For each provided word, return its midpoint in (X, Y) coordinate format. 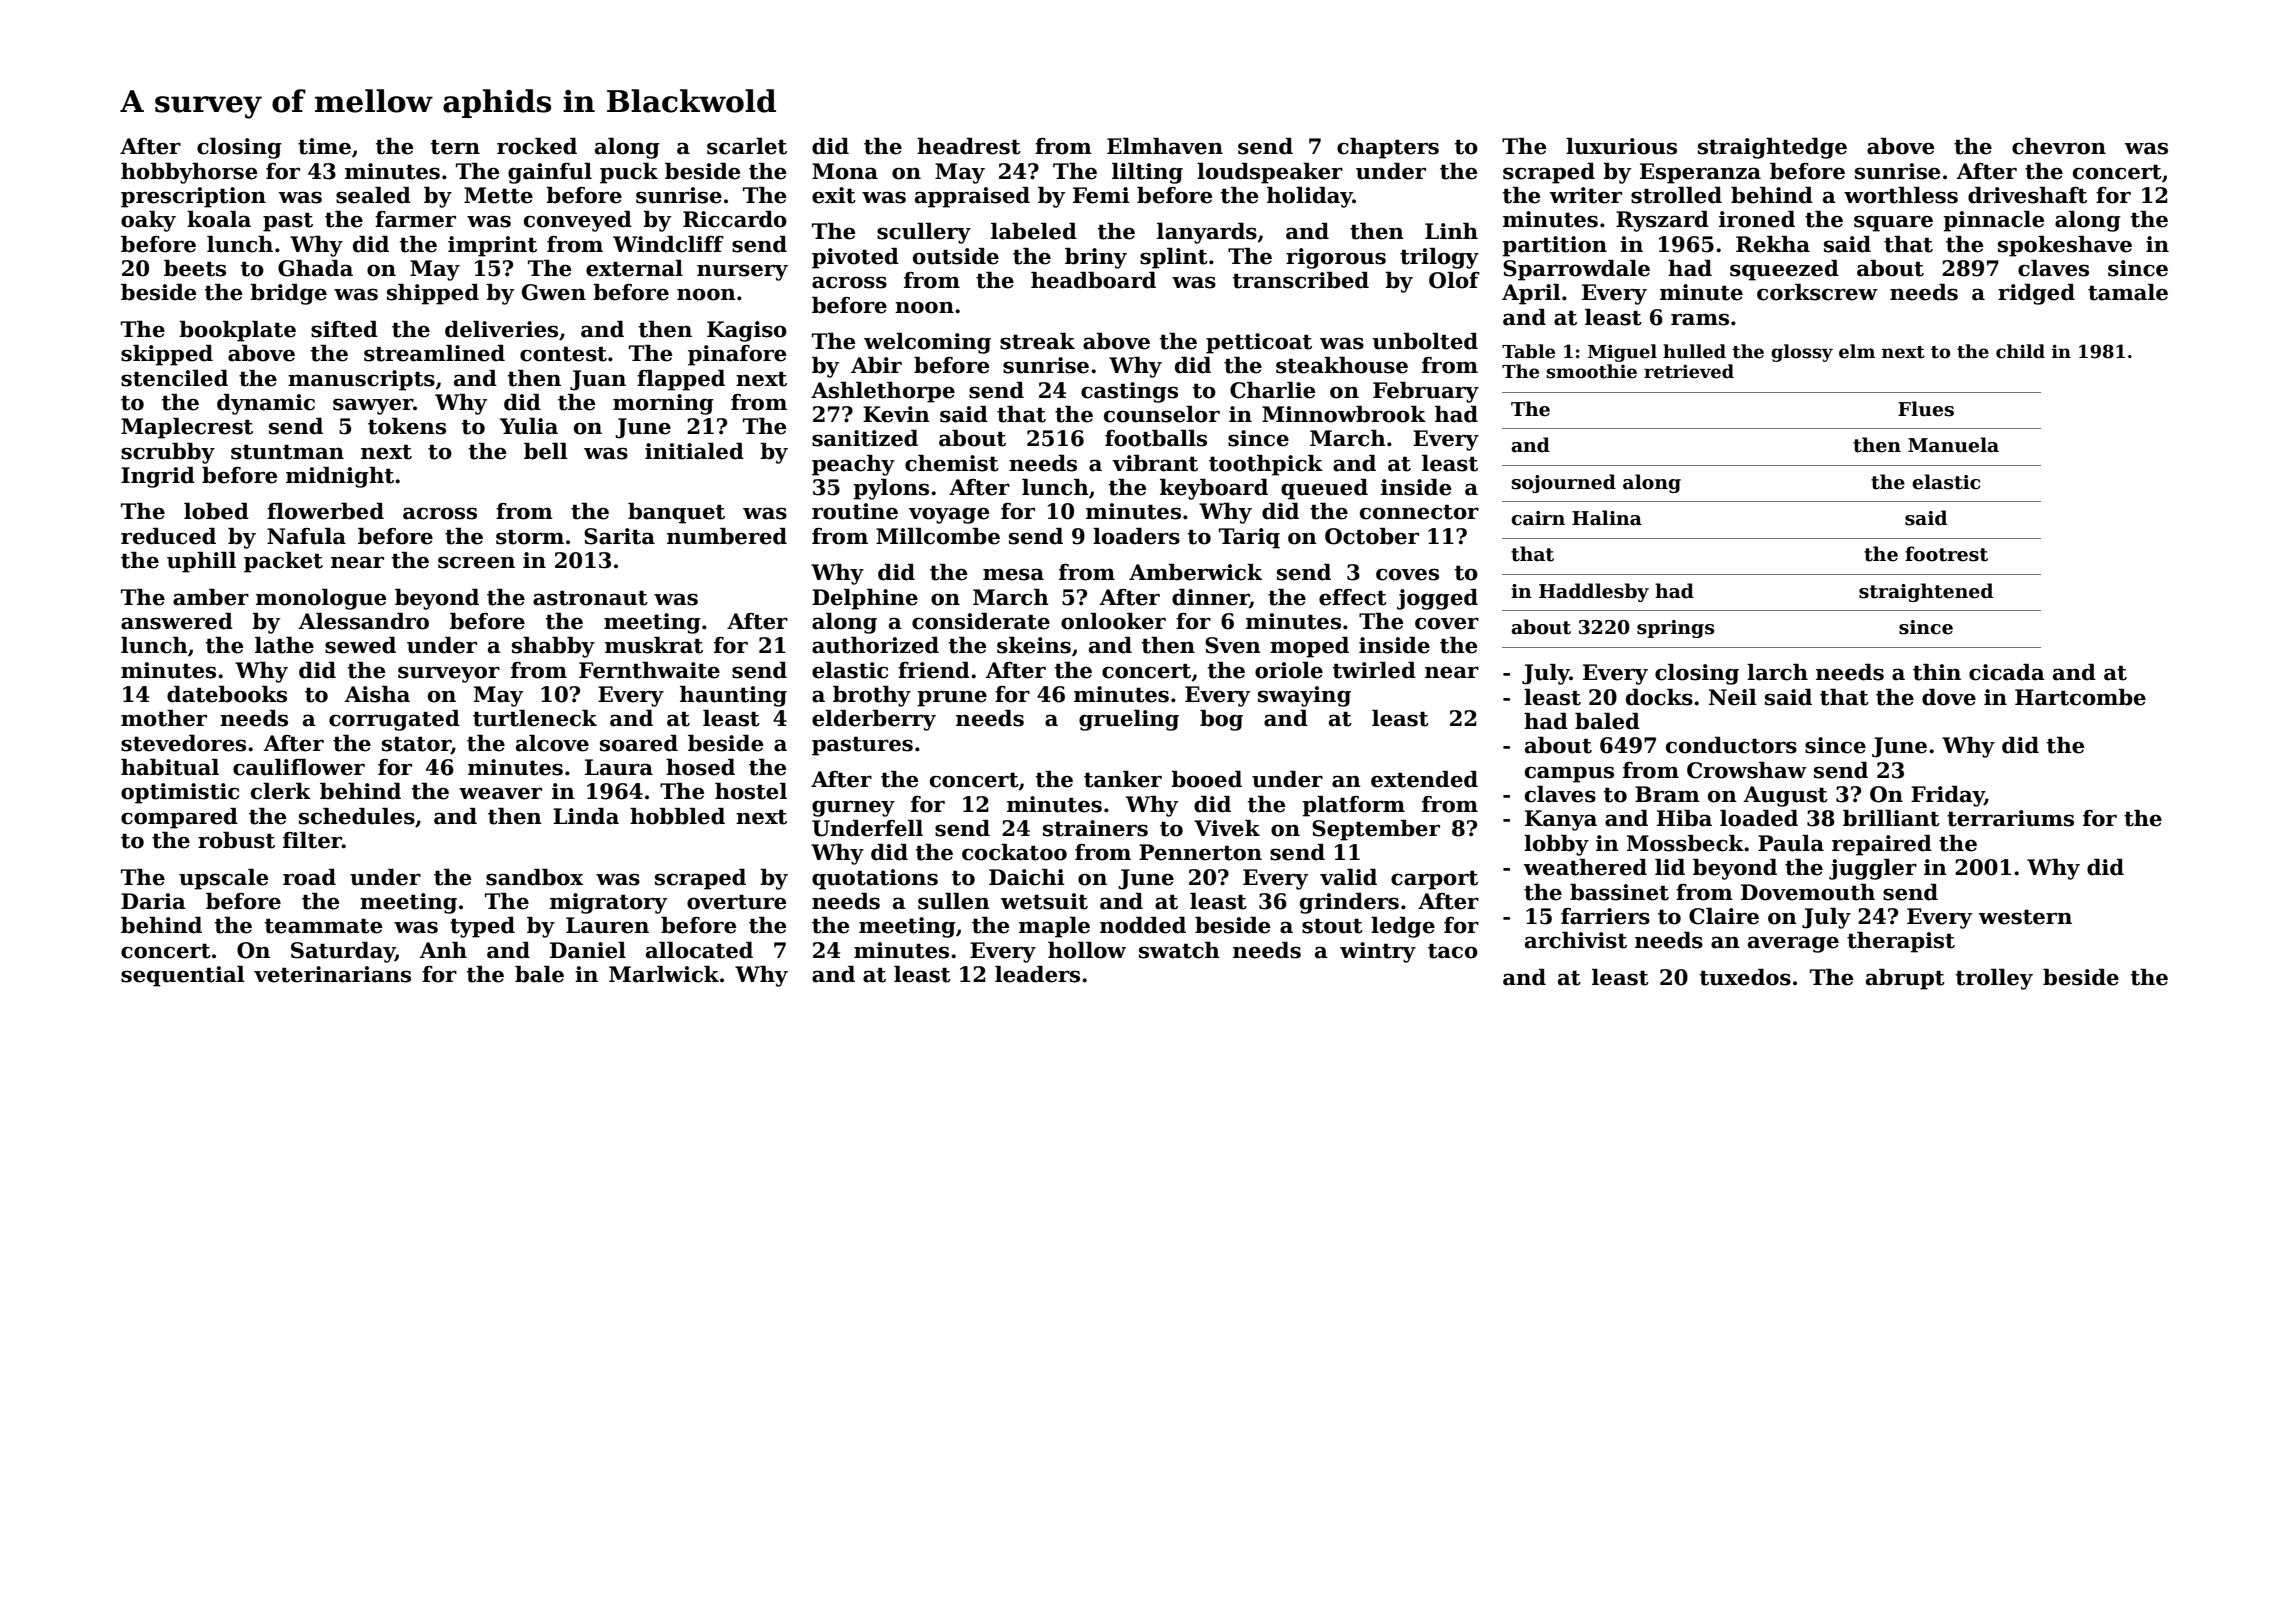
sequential (183, 976)
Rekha (1773, 244)
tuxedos (1745, 977)
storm (530, 537)
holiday (1310, 197)
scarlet (747, 146)
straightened (1926, 592)
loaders (1136, 536)
